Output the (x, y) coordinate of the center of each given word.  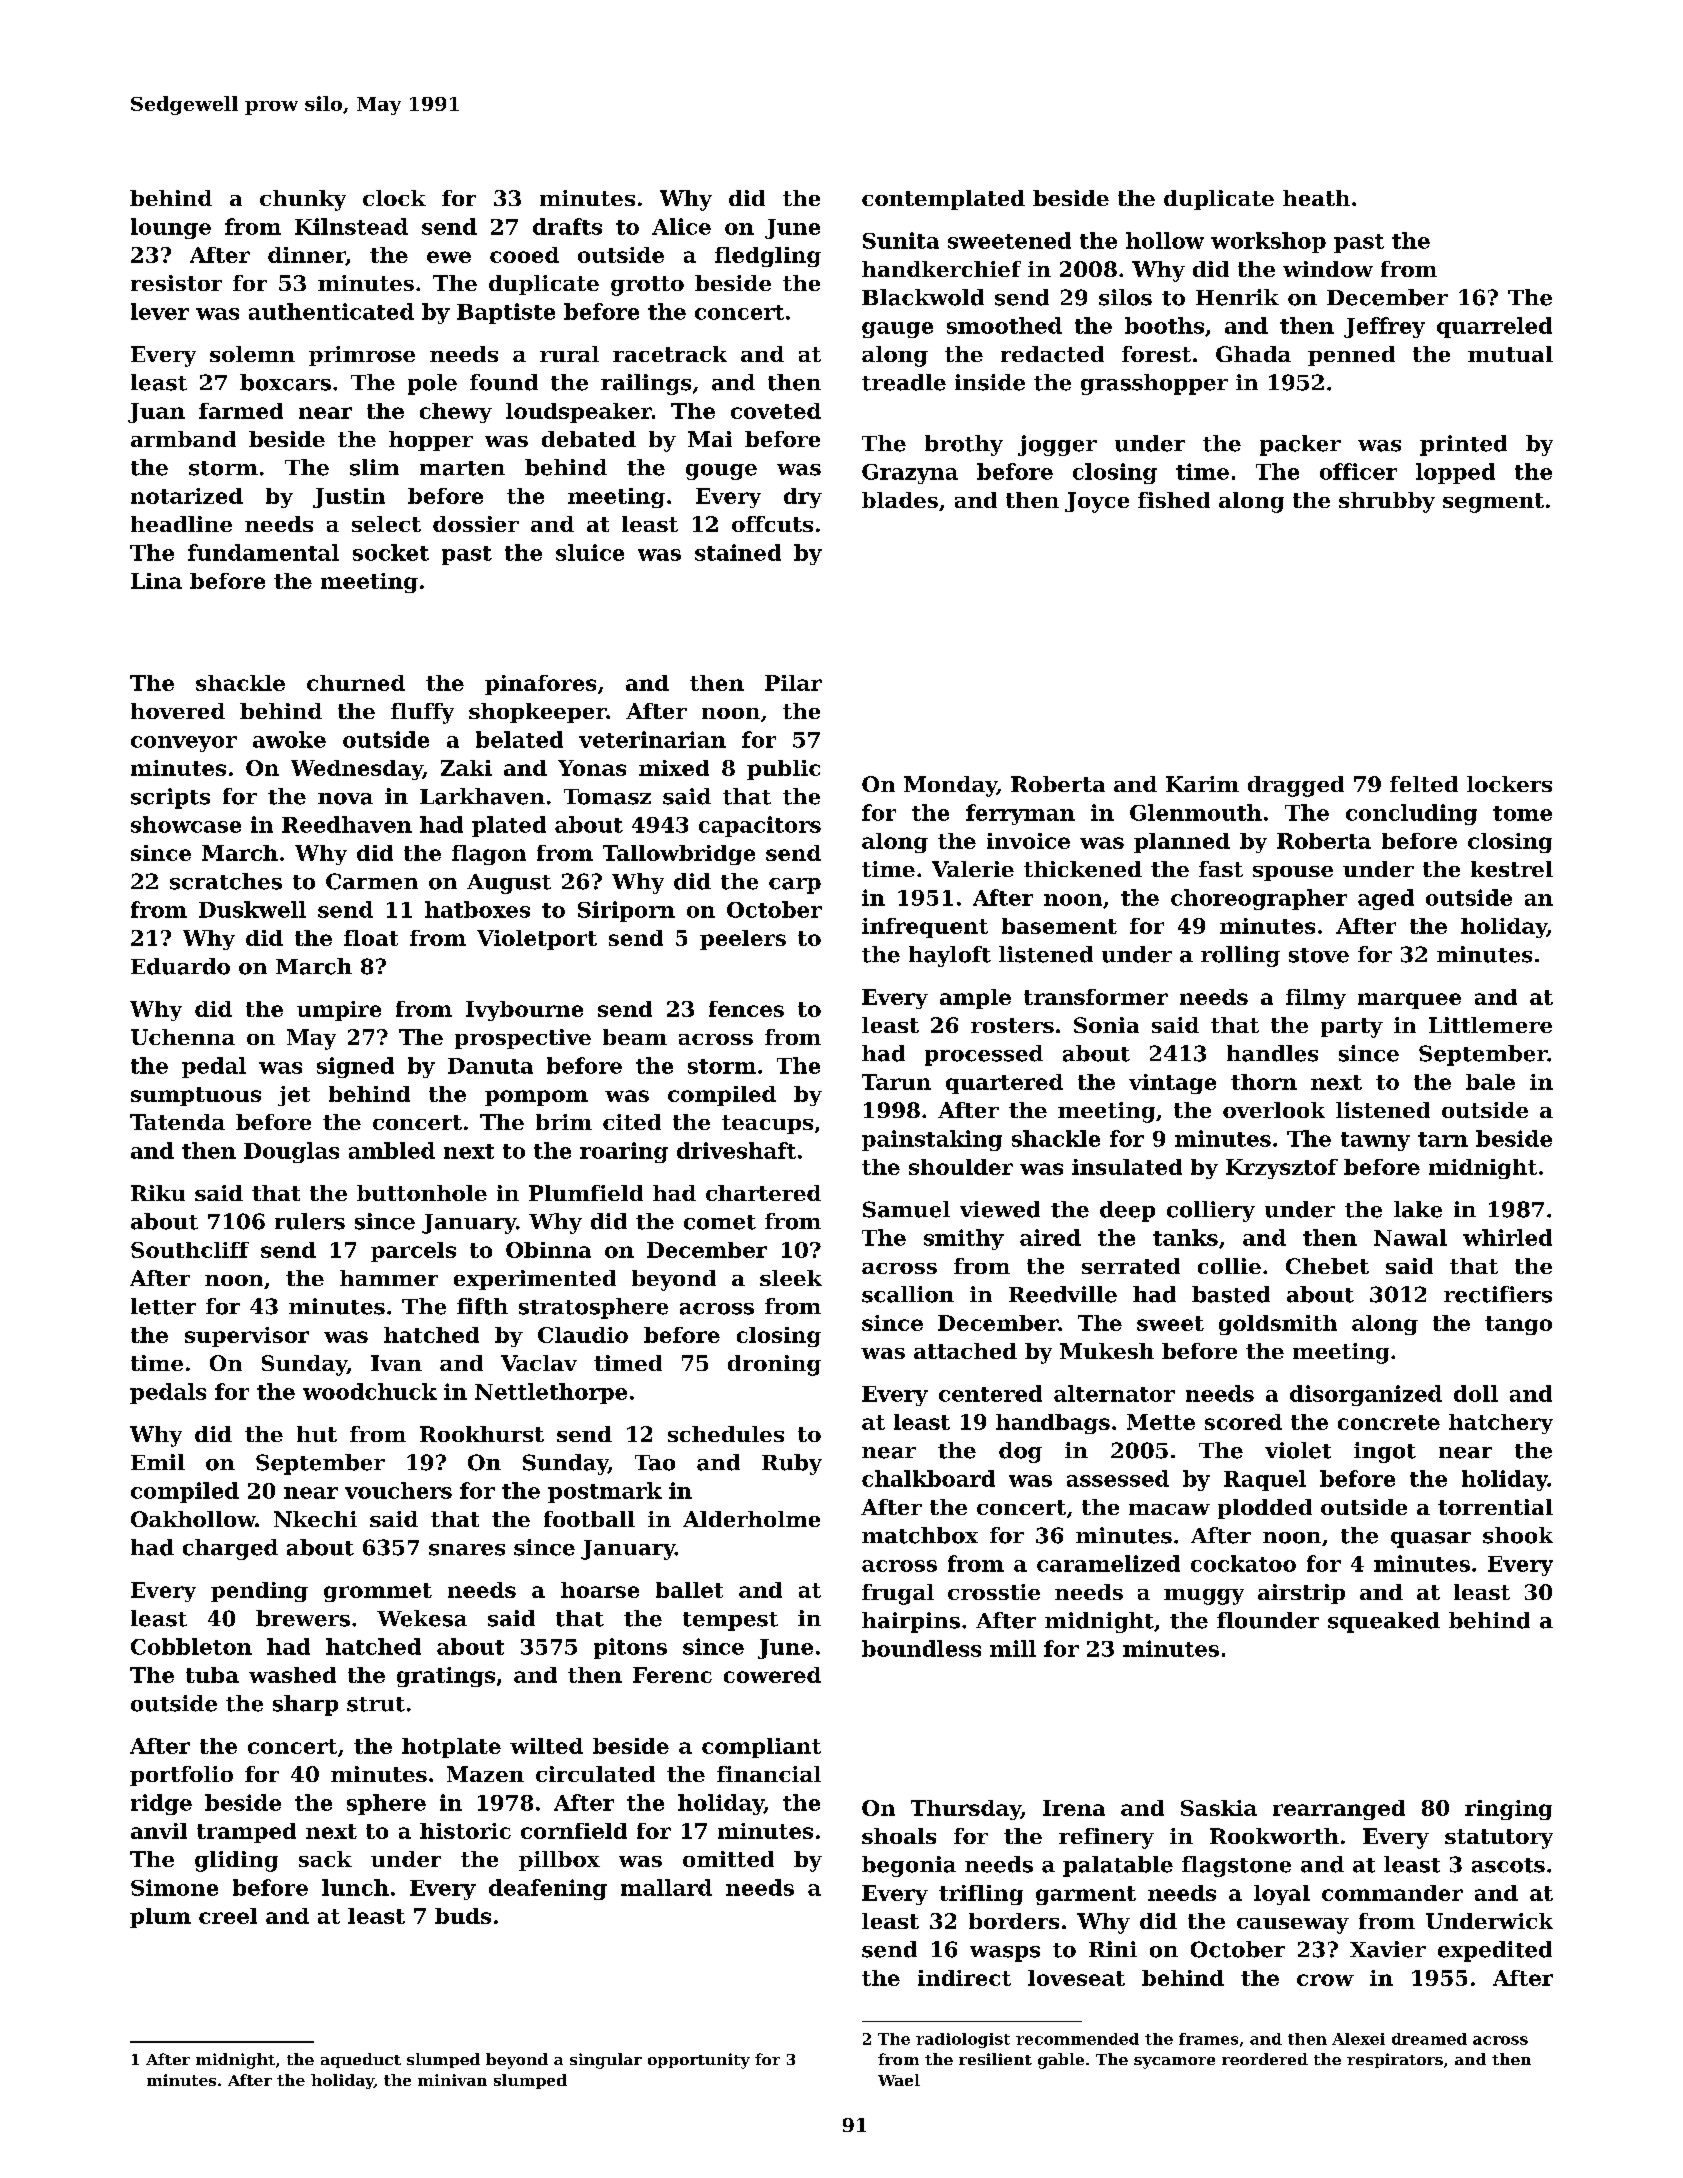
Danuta (490, 1066)
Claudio (583, 1335)
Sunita (901, 240)
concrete (1389, 1422)
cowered (772, 1675)
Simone (174, 1887)
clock (394, 198)
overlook (1274, 1110)
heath (1316, 198)
